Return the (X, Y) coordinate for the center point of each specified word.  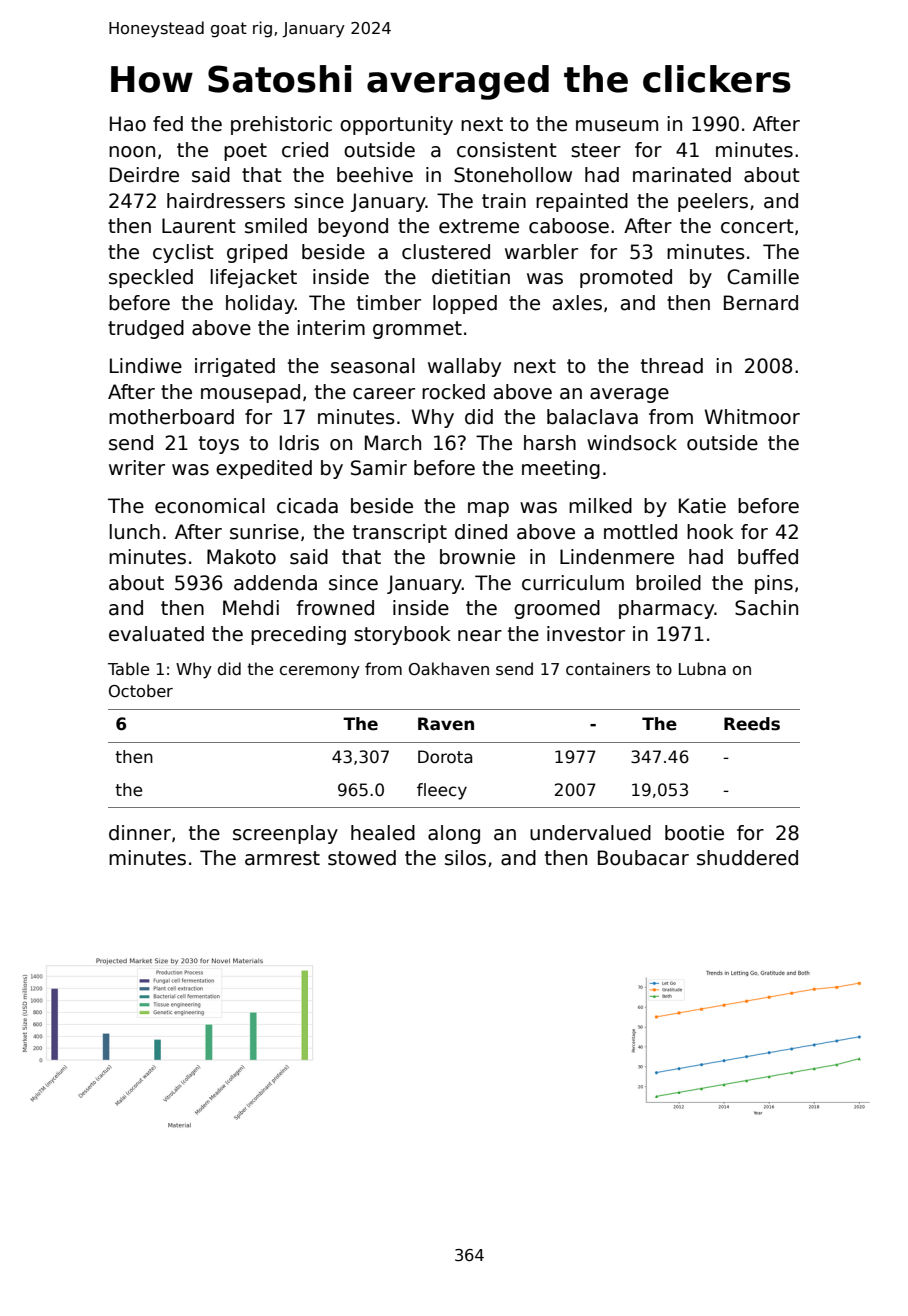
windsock (632, 443)
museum (617, 126)
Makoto (241, 557)
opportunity (396, 125)
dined (481, 532)
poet (245, 152)
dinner (140, 833)
